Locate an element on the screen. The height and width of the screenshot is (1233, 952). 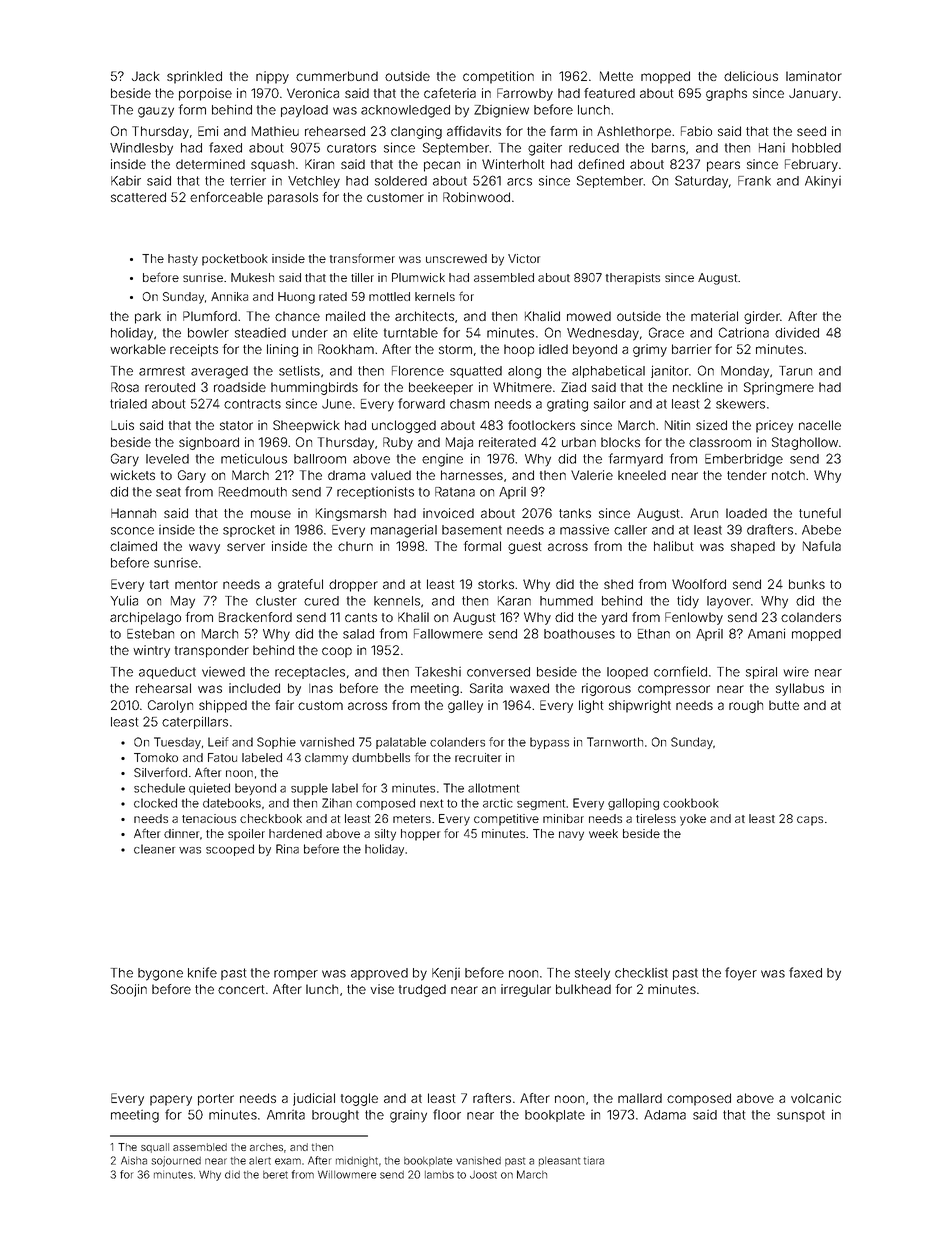
Soojin is located at coordinates (129, 990).
